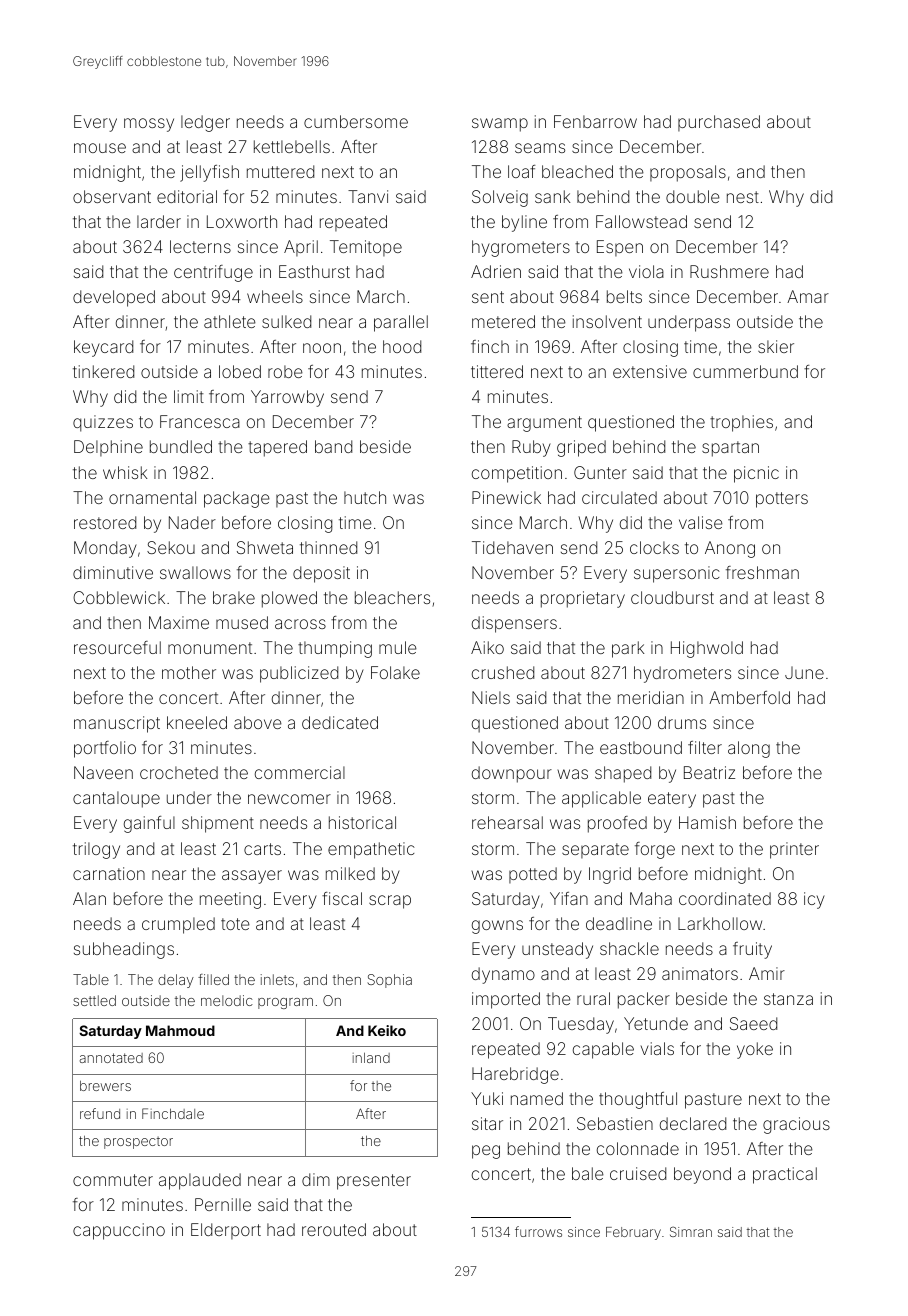 This screenshot has height=1316, width=908. What do you see at coordinates (108, 448) in the screenshot?
I see `Delphine` at bounding box center [108, 448].
